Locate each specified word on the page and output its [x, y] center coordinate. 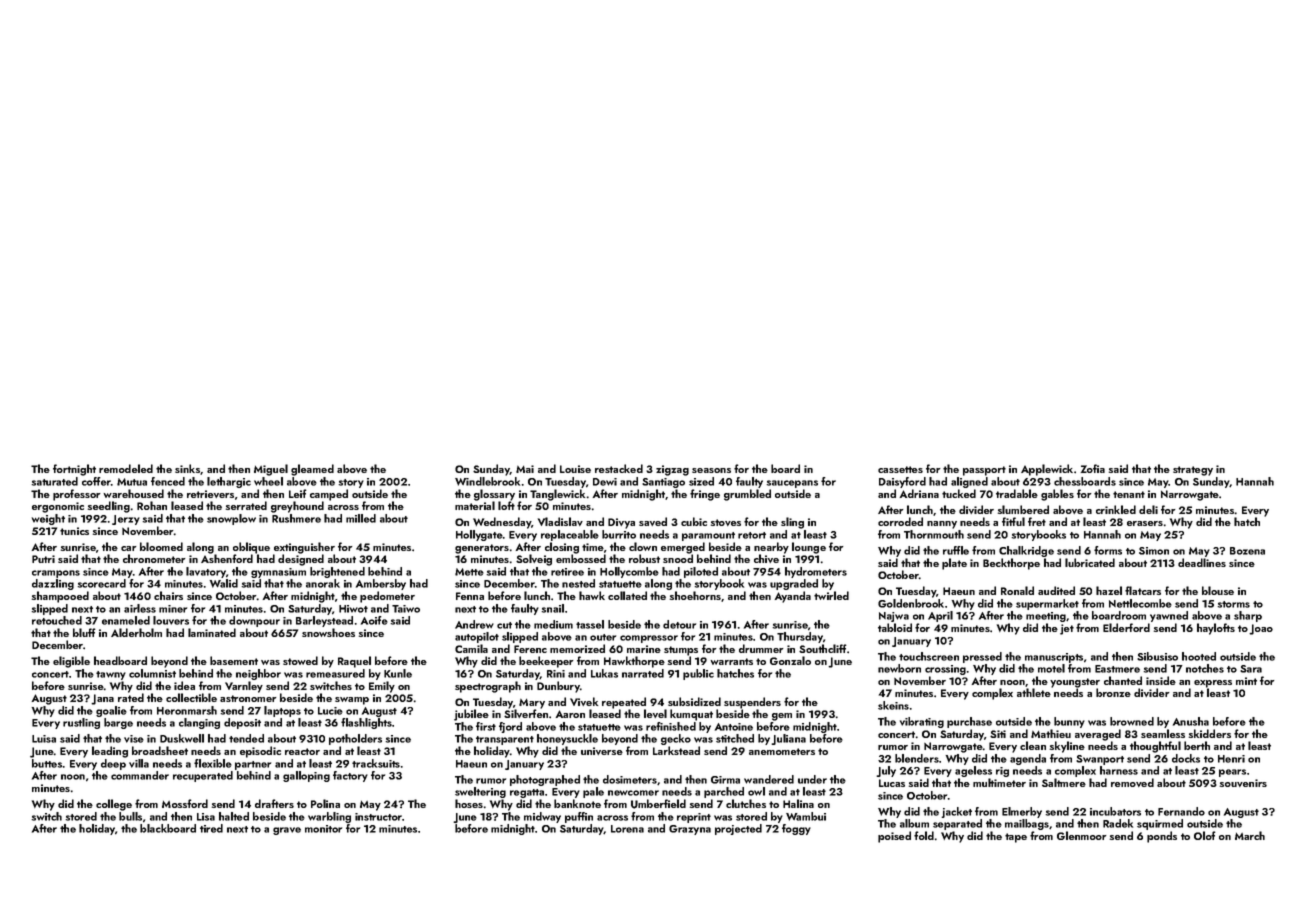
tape [1016, 838]
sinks [187, 468]
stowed [300, 660]
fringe [705, 495]
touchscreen [929, 656]
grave [287, 831]
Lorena [627, 829]
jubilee [471, 715]
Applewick [1047, 470]
